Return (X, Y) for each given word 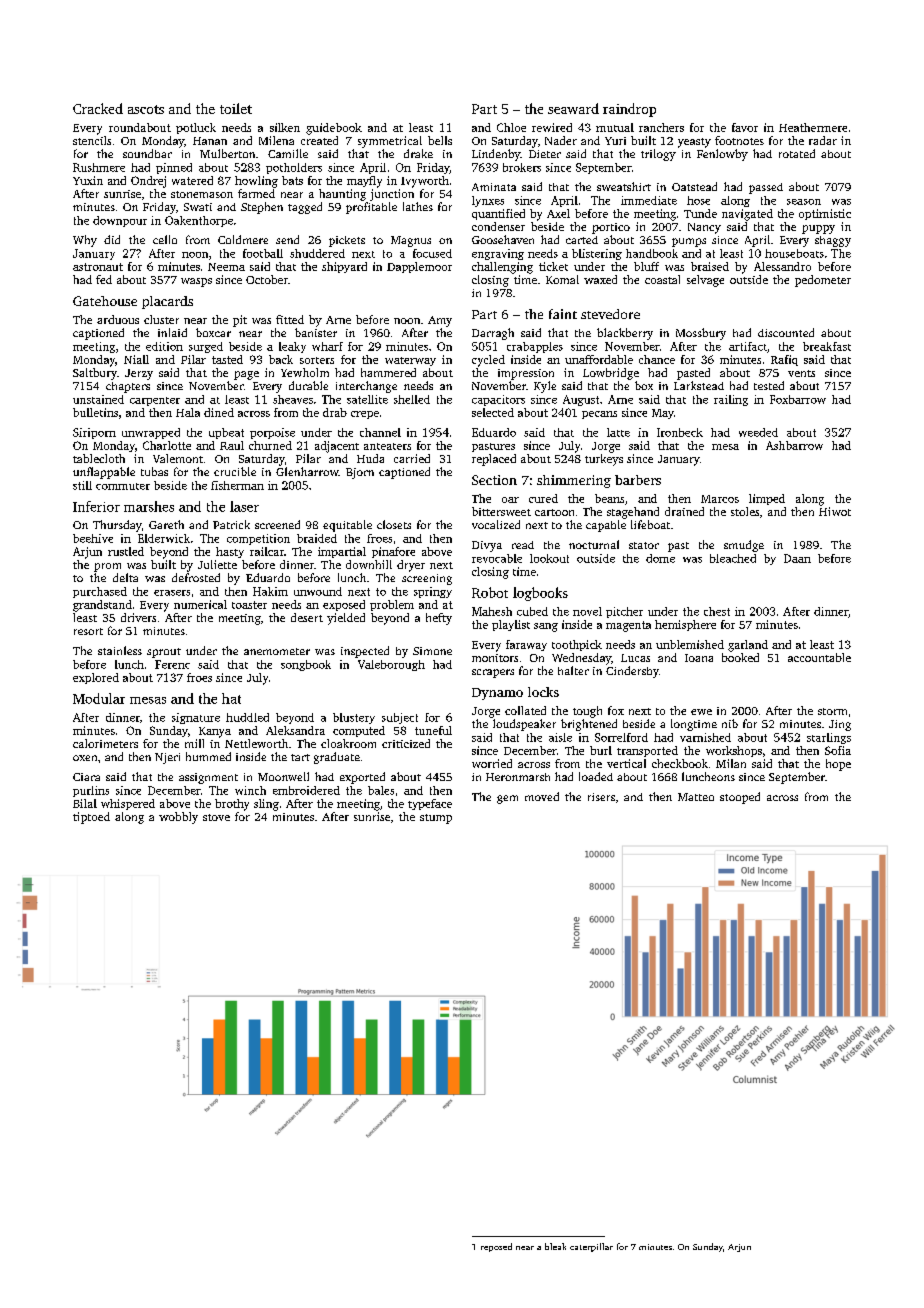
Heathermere (813, 127)
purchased (100, 592)
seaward (573, 108)
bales (381, 790)
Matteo (696, 797)
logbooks (540, 594)
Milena (276, 140)
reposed (496, 1247)
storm (832, 711)
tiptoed (91, 818)
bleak (555, 1246)
